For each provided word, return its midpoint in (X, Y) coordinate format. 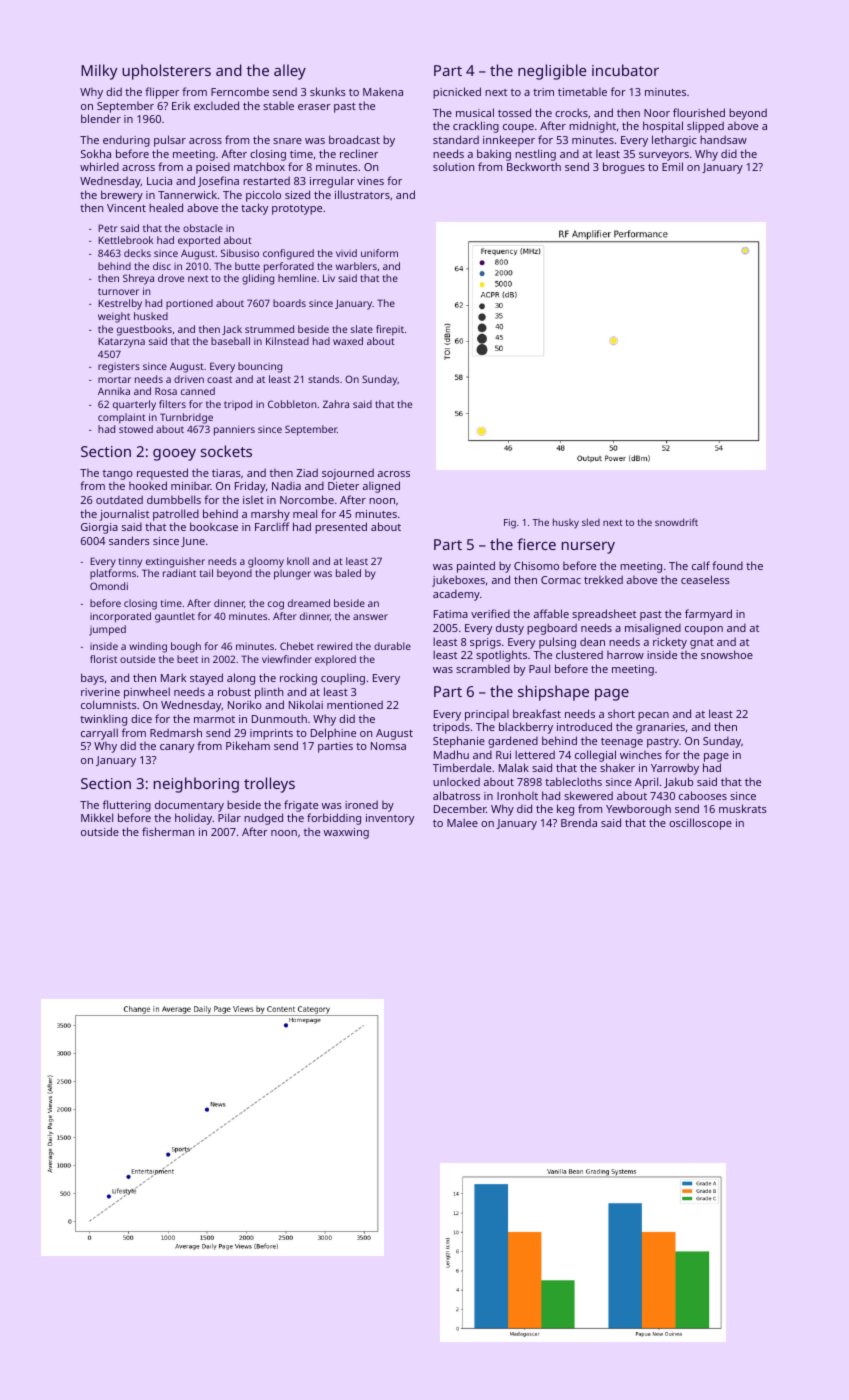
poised (213, 168)
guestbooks (144, 330)
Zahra (336, 404)
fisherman (168, 831)
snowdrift (676, 522)
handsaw (723, 139)
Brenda (579, 822)
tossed (514, 112)
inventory (390, 819)
